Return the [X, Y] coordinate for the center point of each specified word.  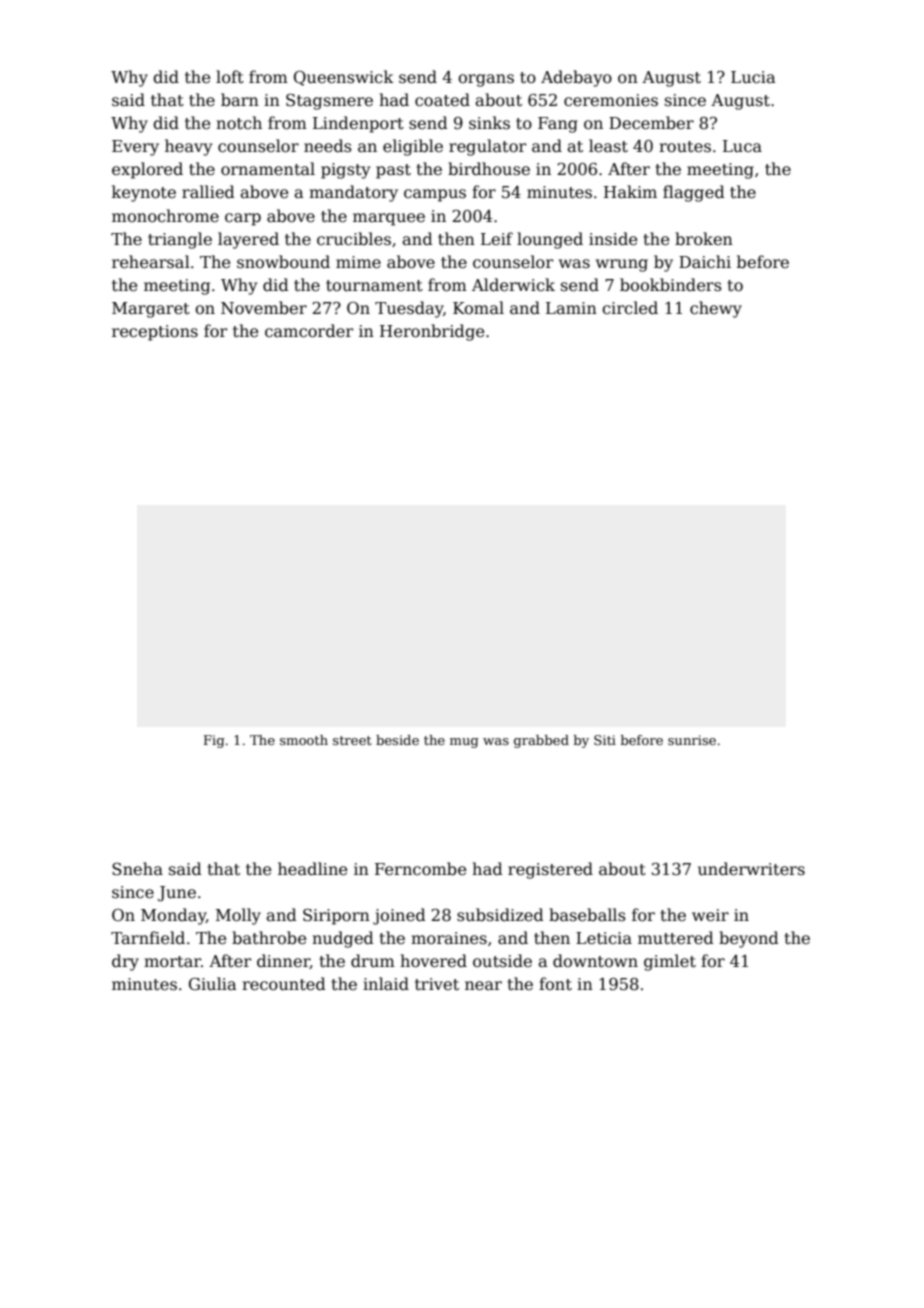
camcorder [309, 331]
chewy [716, 309]
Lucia [753, 77]
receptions [155, 333]
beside [397, 740]
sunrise [692, 740]
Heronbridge [432, 332]
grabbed [541, 741]
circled [630, 308]
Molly [238, 916]
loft [230, 76]
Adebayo [576, 78]
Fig [214, 741]
